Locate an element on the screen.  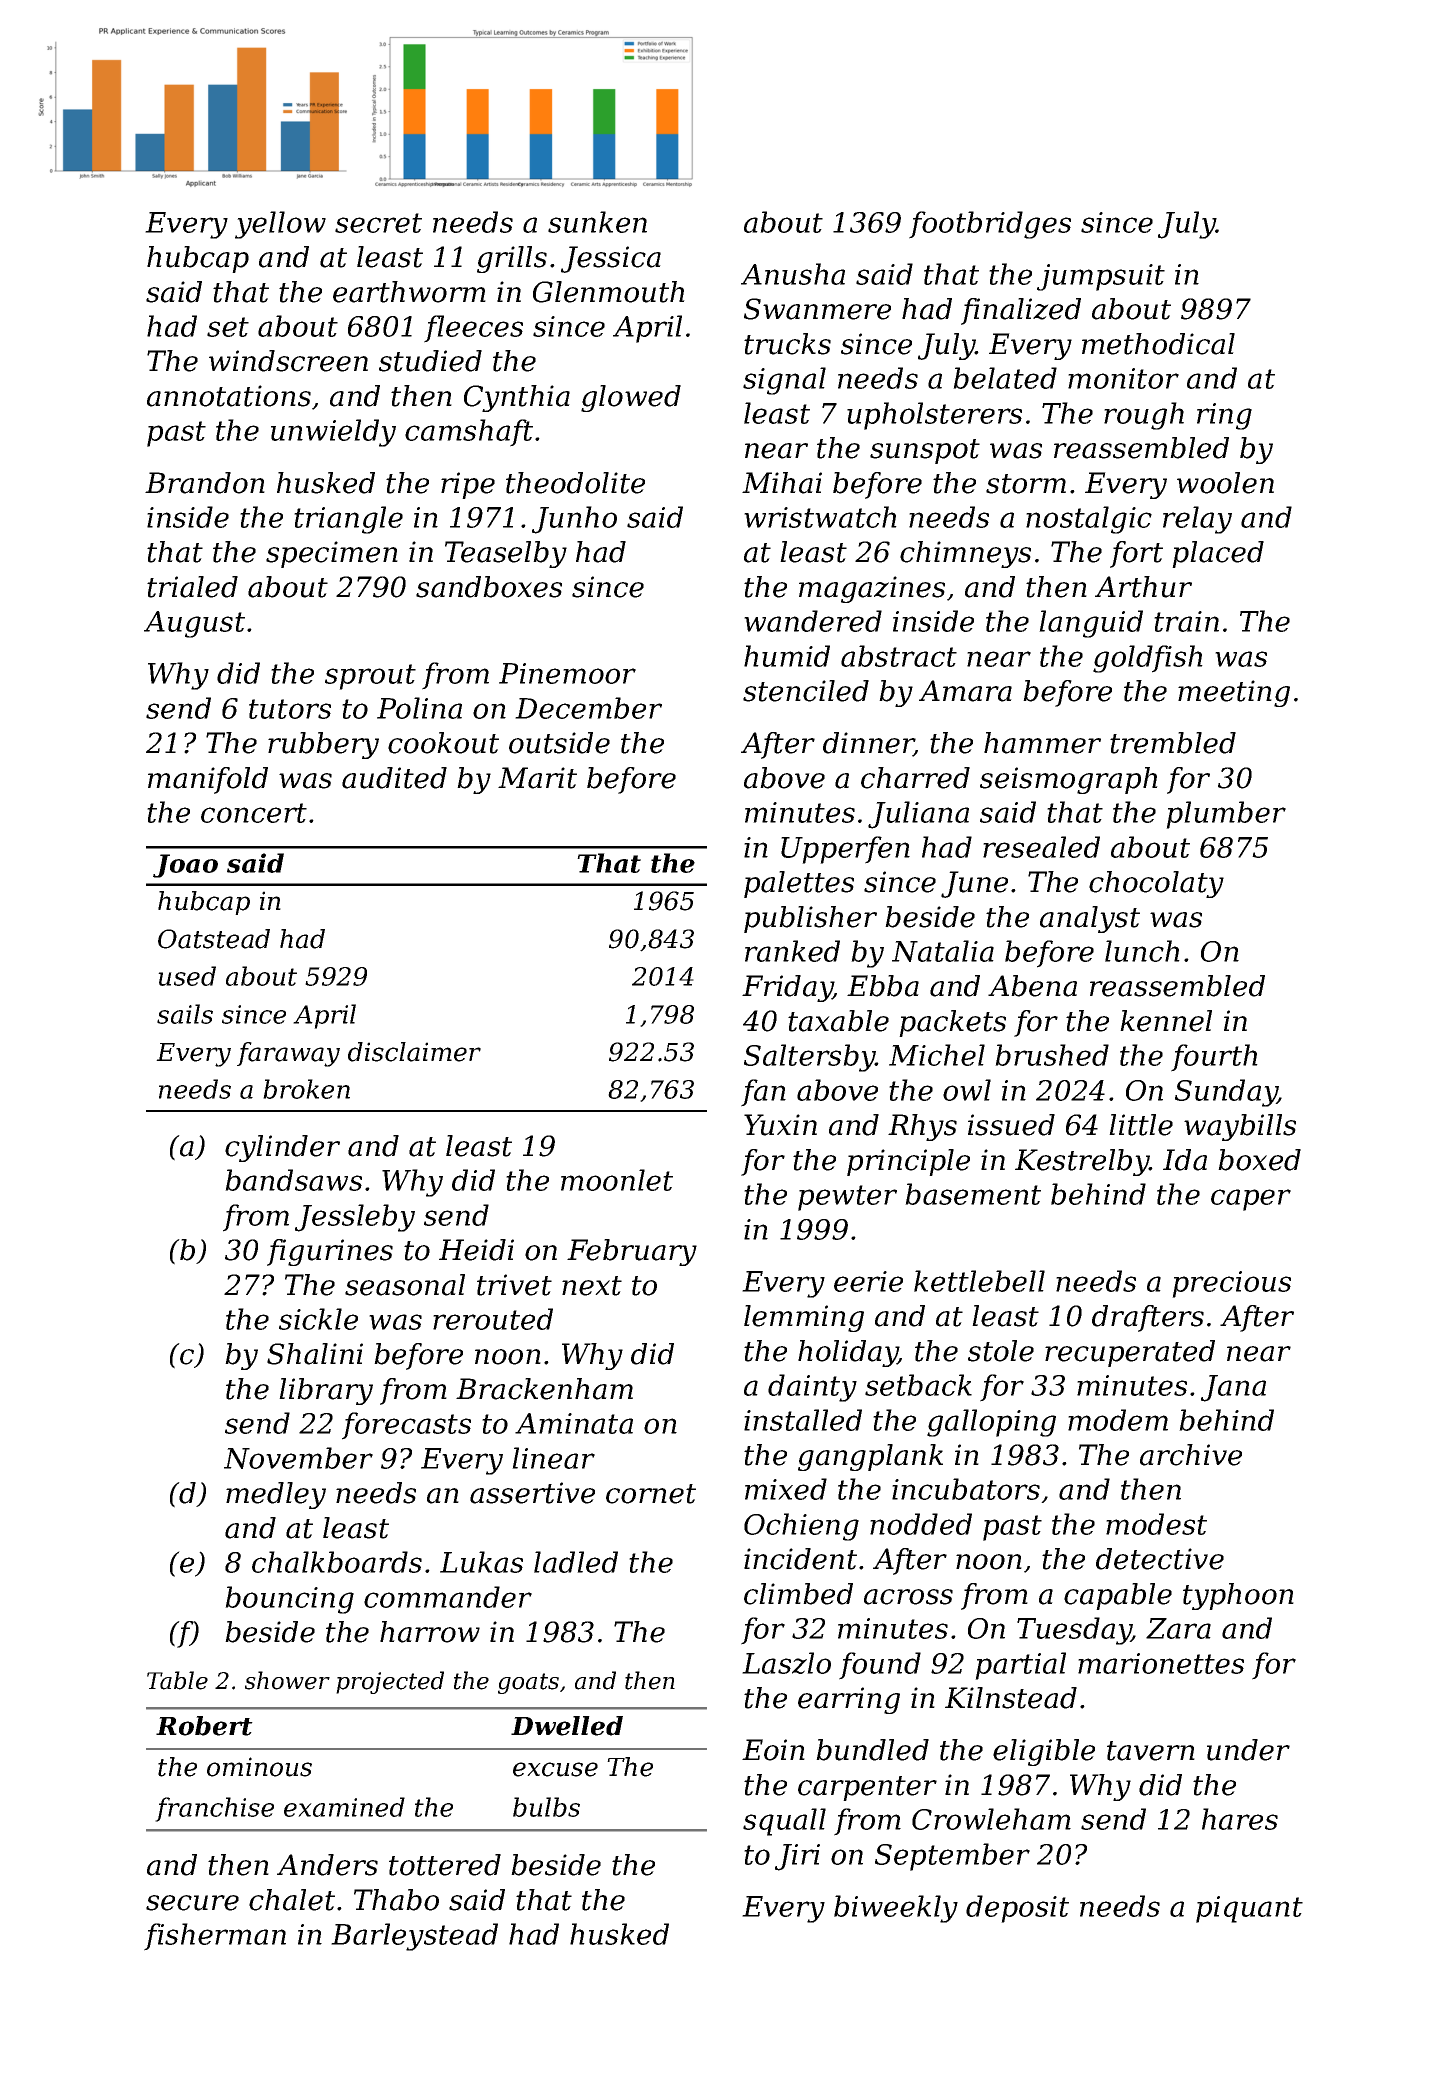
biweekly is located at coordinates (896, 1909).
